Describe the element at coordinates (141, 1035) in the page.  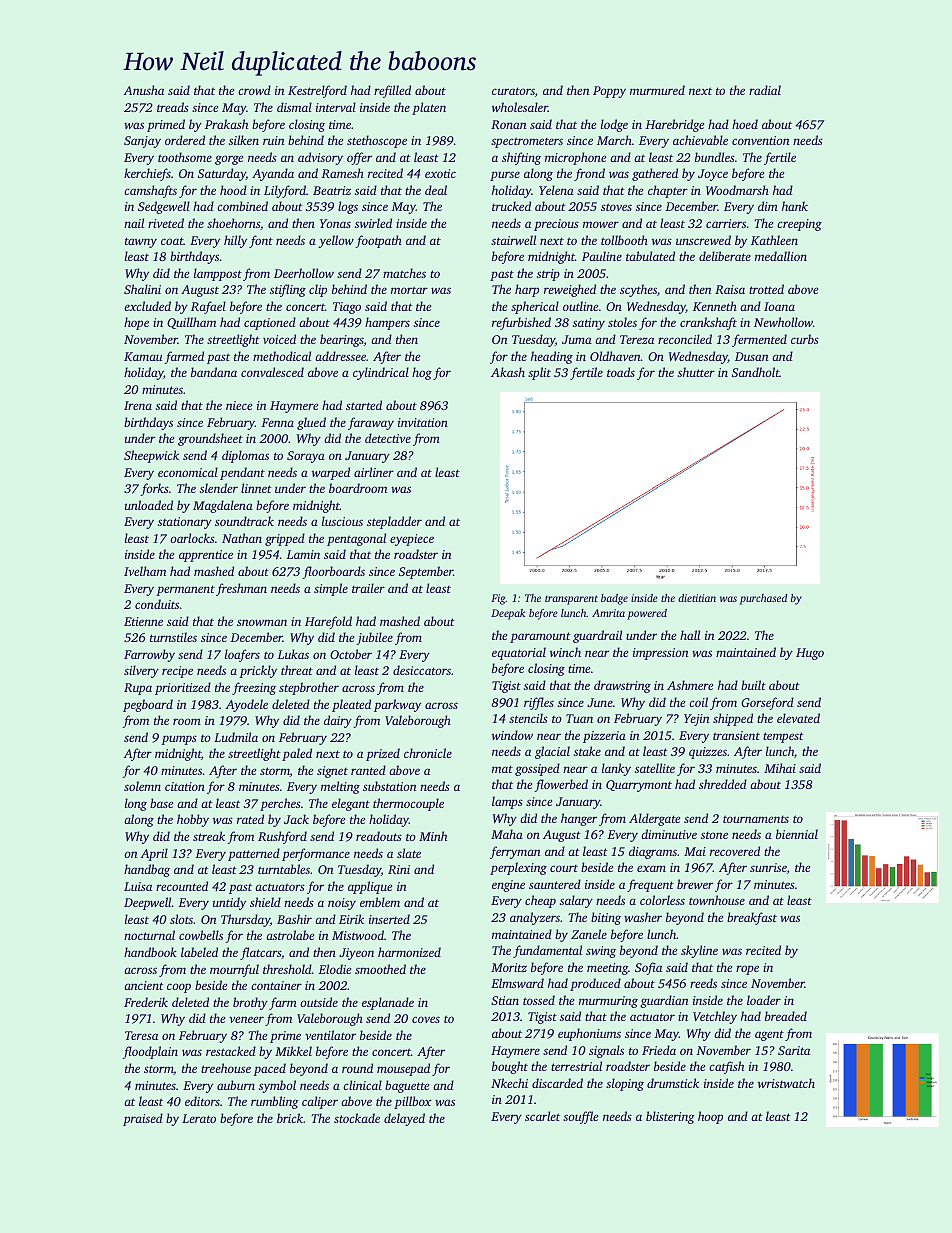
I see `Teresa` at that location.
